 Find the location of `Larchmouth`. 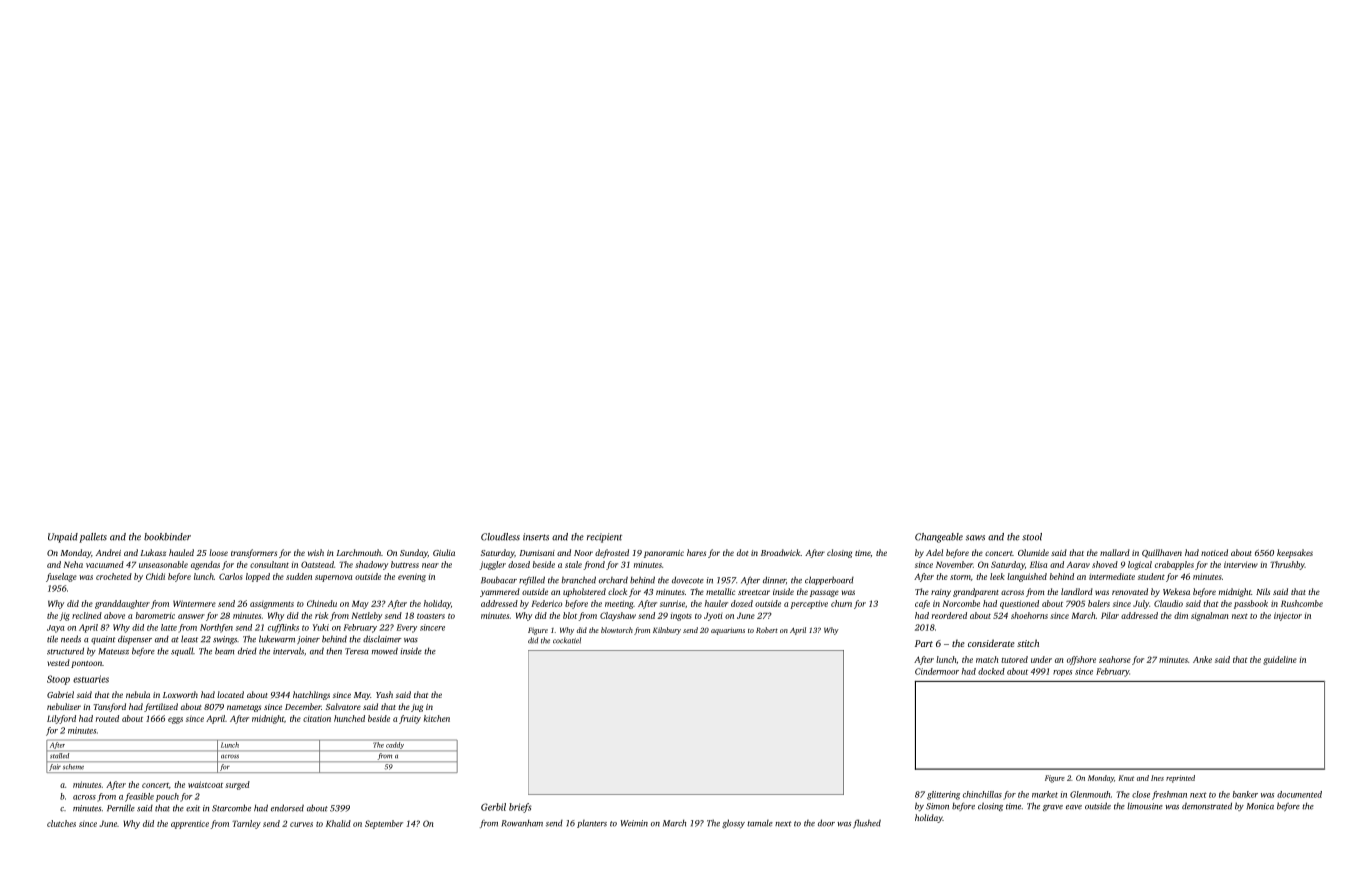

Larchmouth is located at coordinates (358, 552).
